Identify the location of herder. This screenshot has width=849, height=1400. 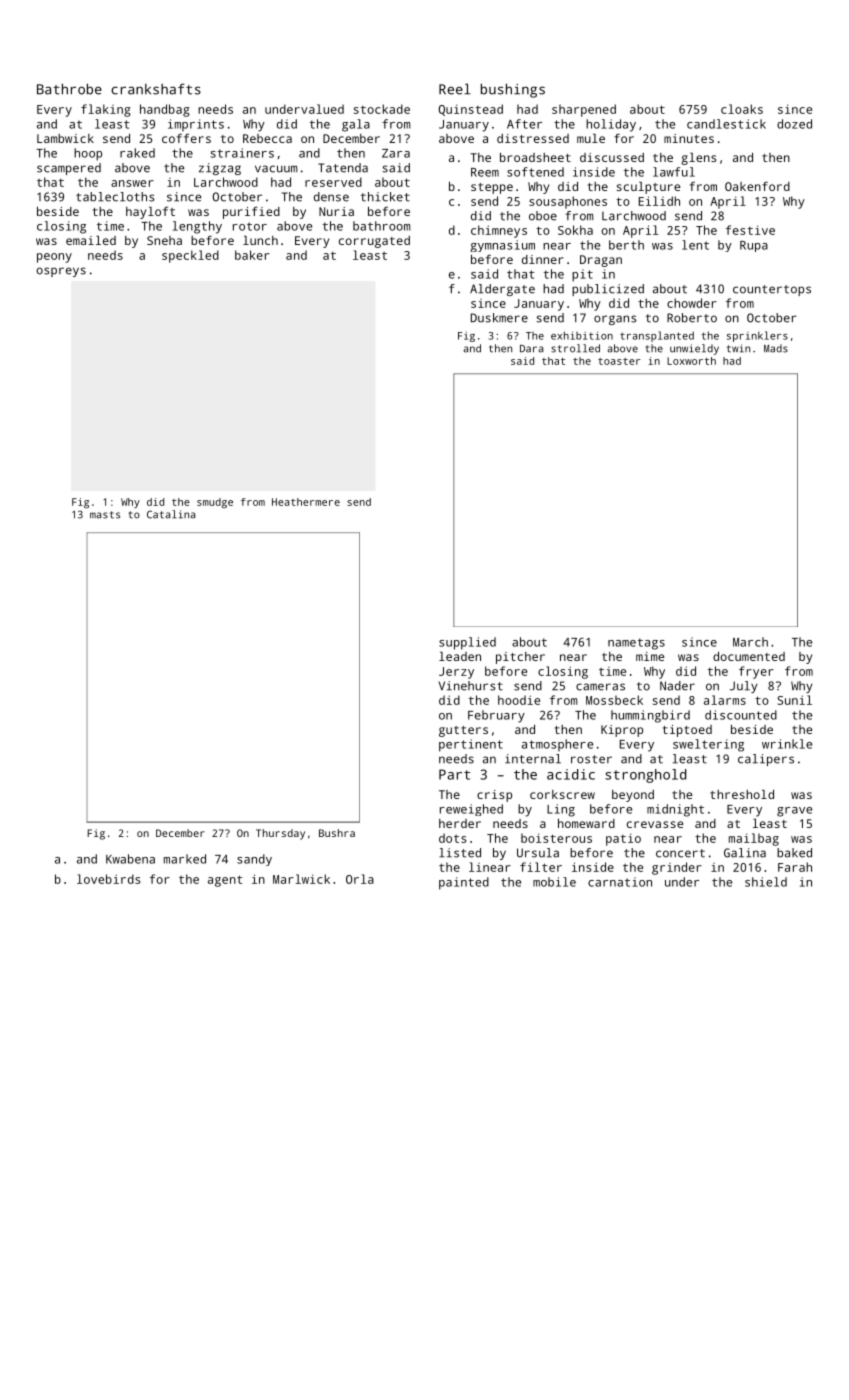
(460, 823).
